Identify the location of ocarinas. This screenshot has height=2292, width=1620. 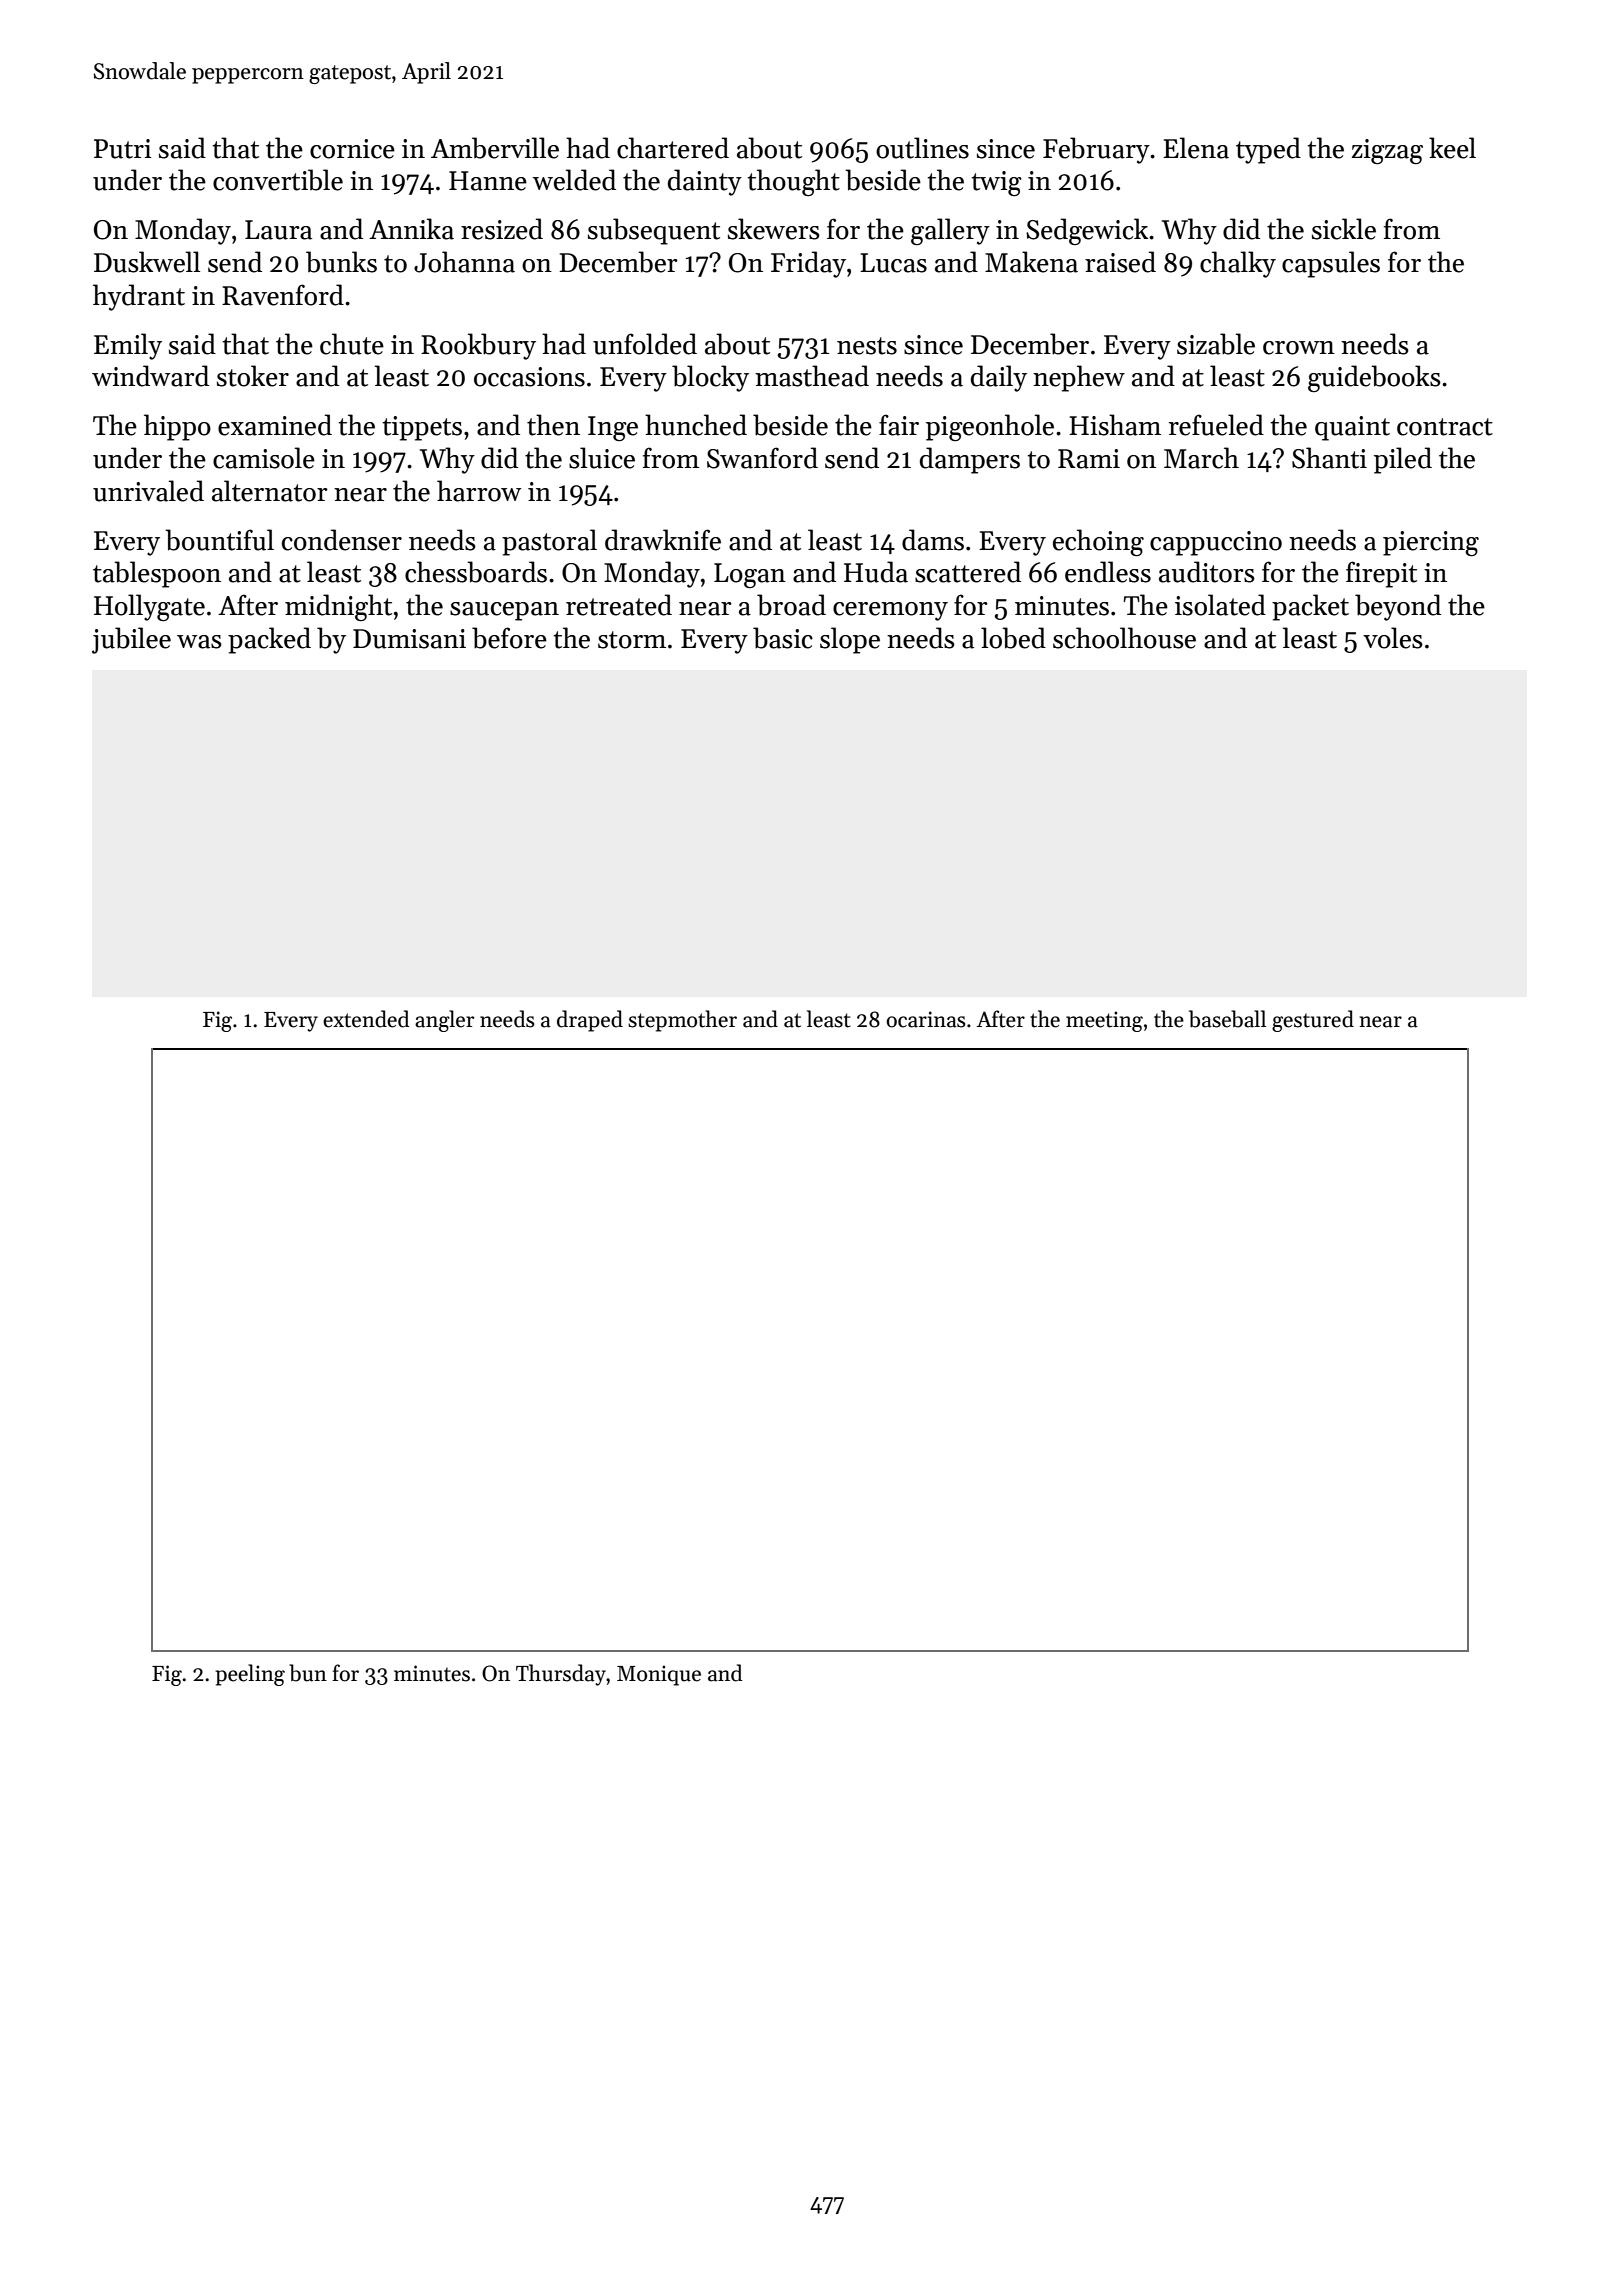
(926, 1019).
